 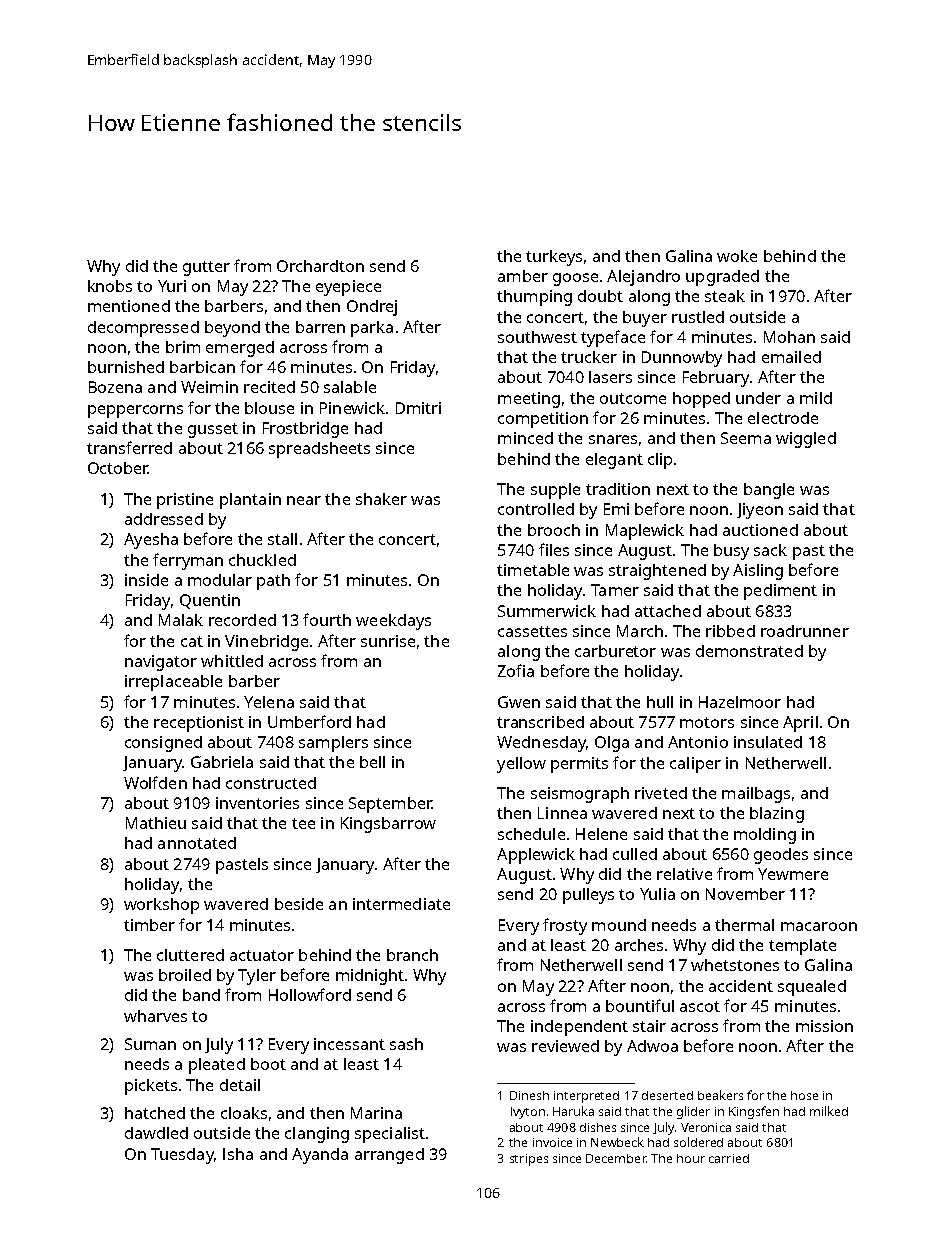 What do you see at coordinates (172, 286) in the document?
I see `Yuri` at bounding box center [172, 286].
